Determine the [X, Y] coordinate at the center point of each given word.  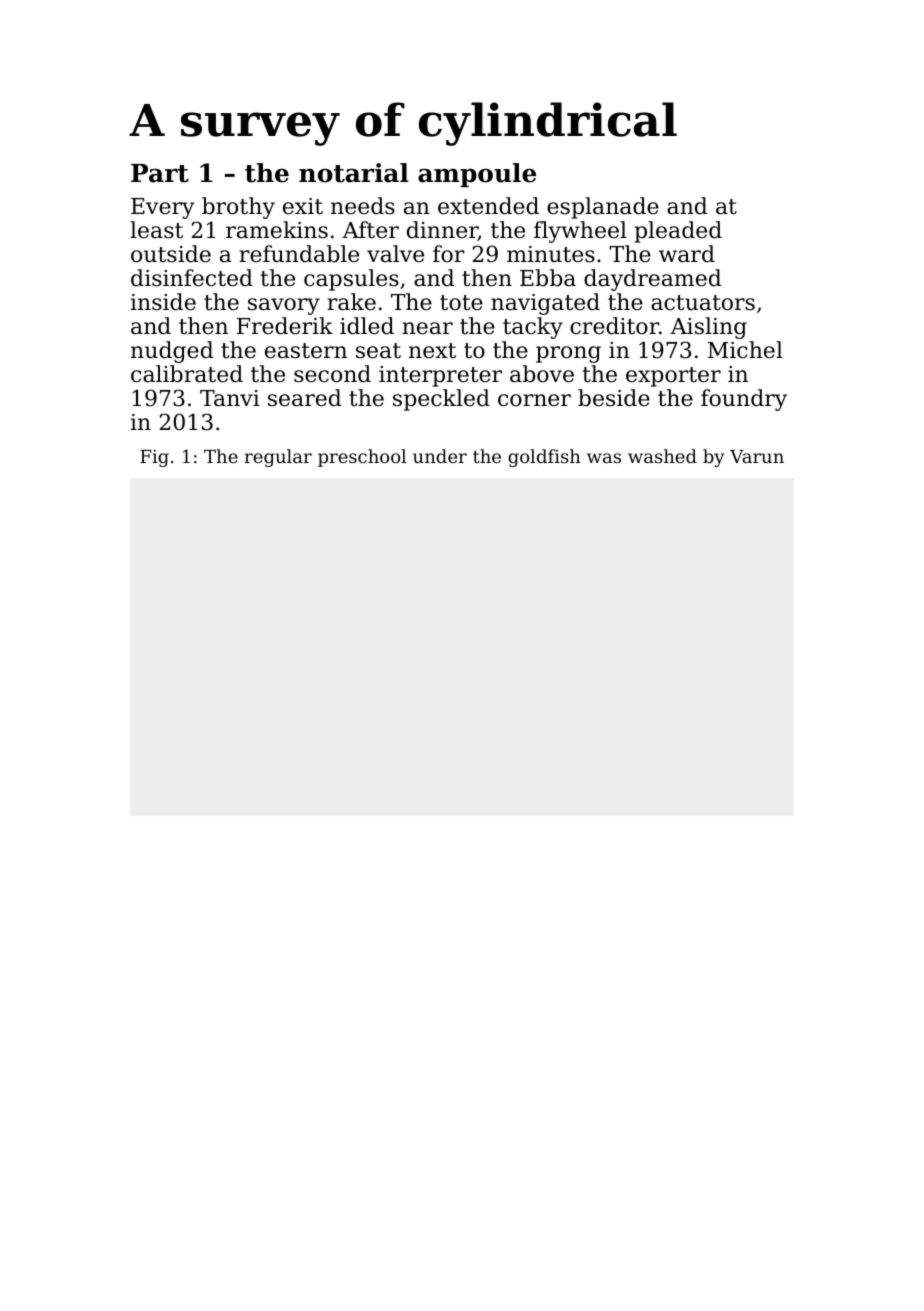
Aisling [708, 328]
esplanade [603, 208]
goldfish [544, 458]
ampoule [477, 175]
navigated [545, 304]
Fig [154, 458]
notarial [354, 173]
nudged [172, 352]
